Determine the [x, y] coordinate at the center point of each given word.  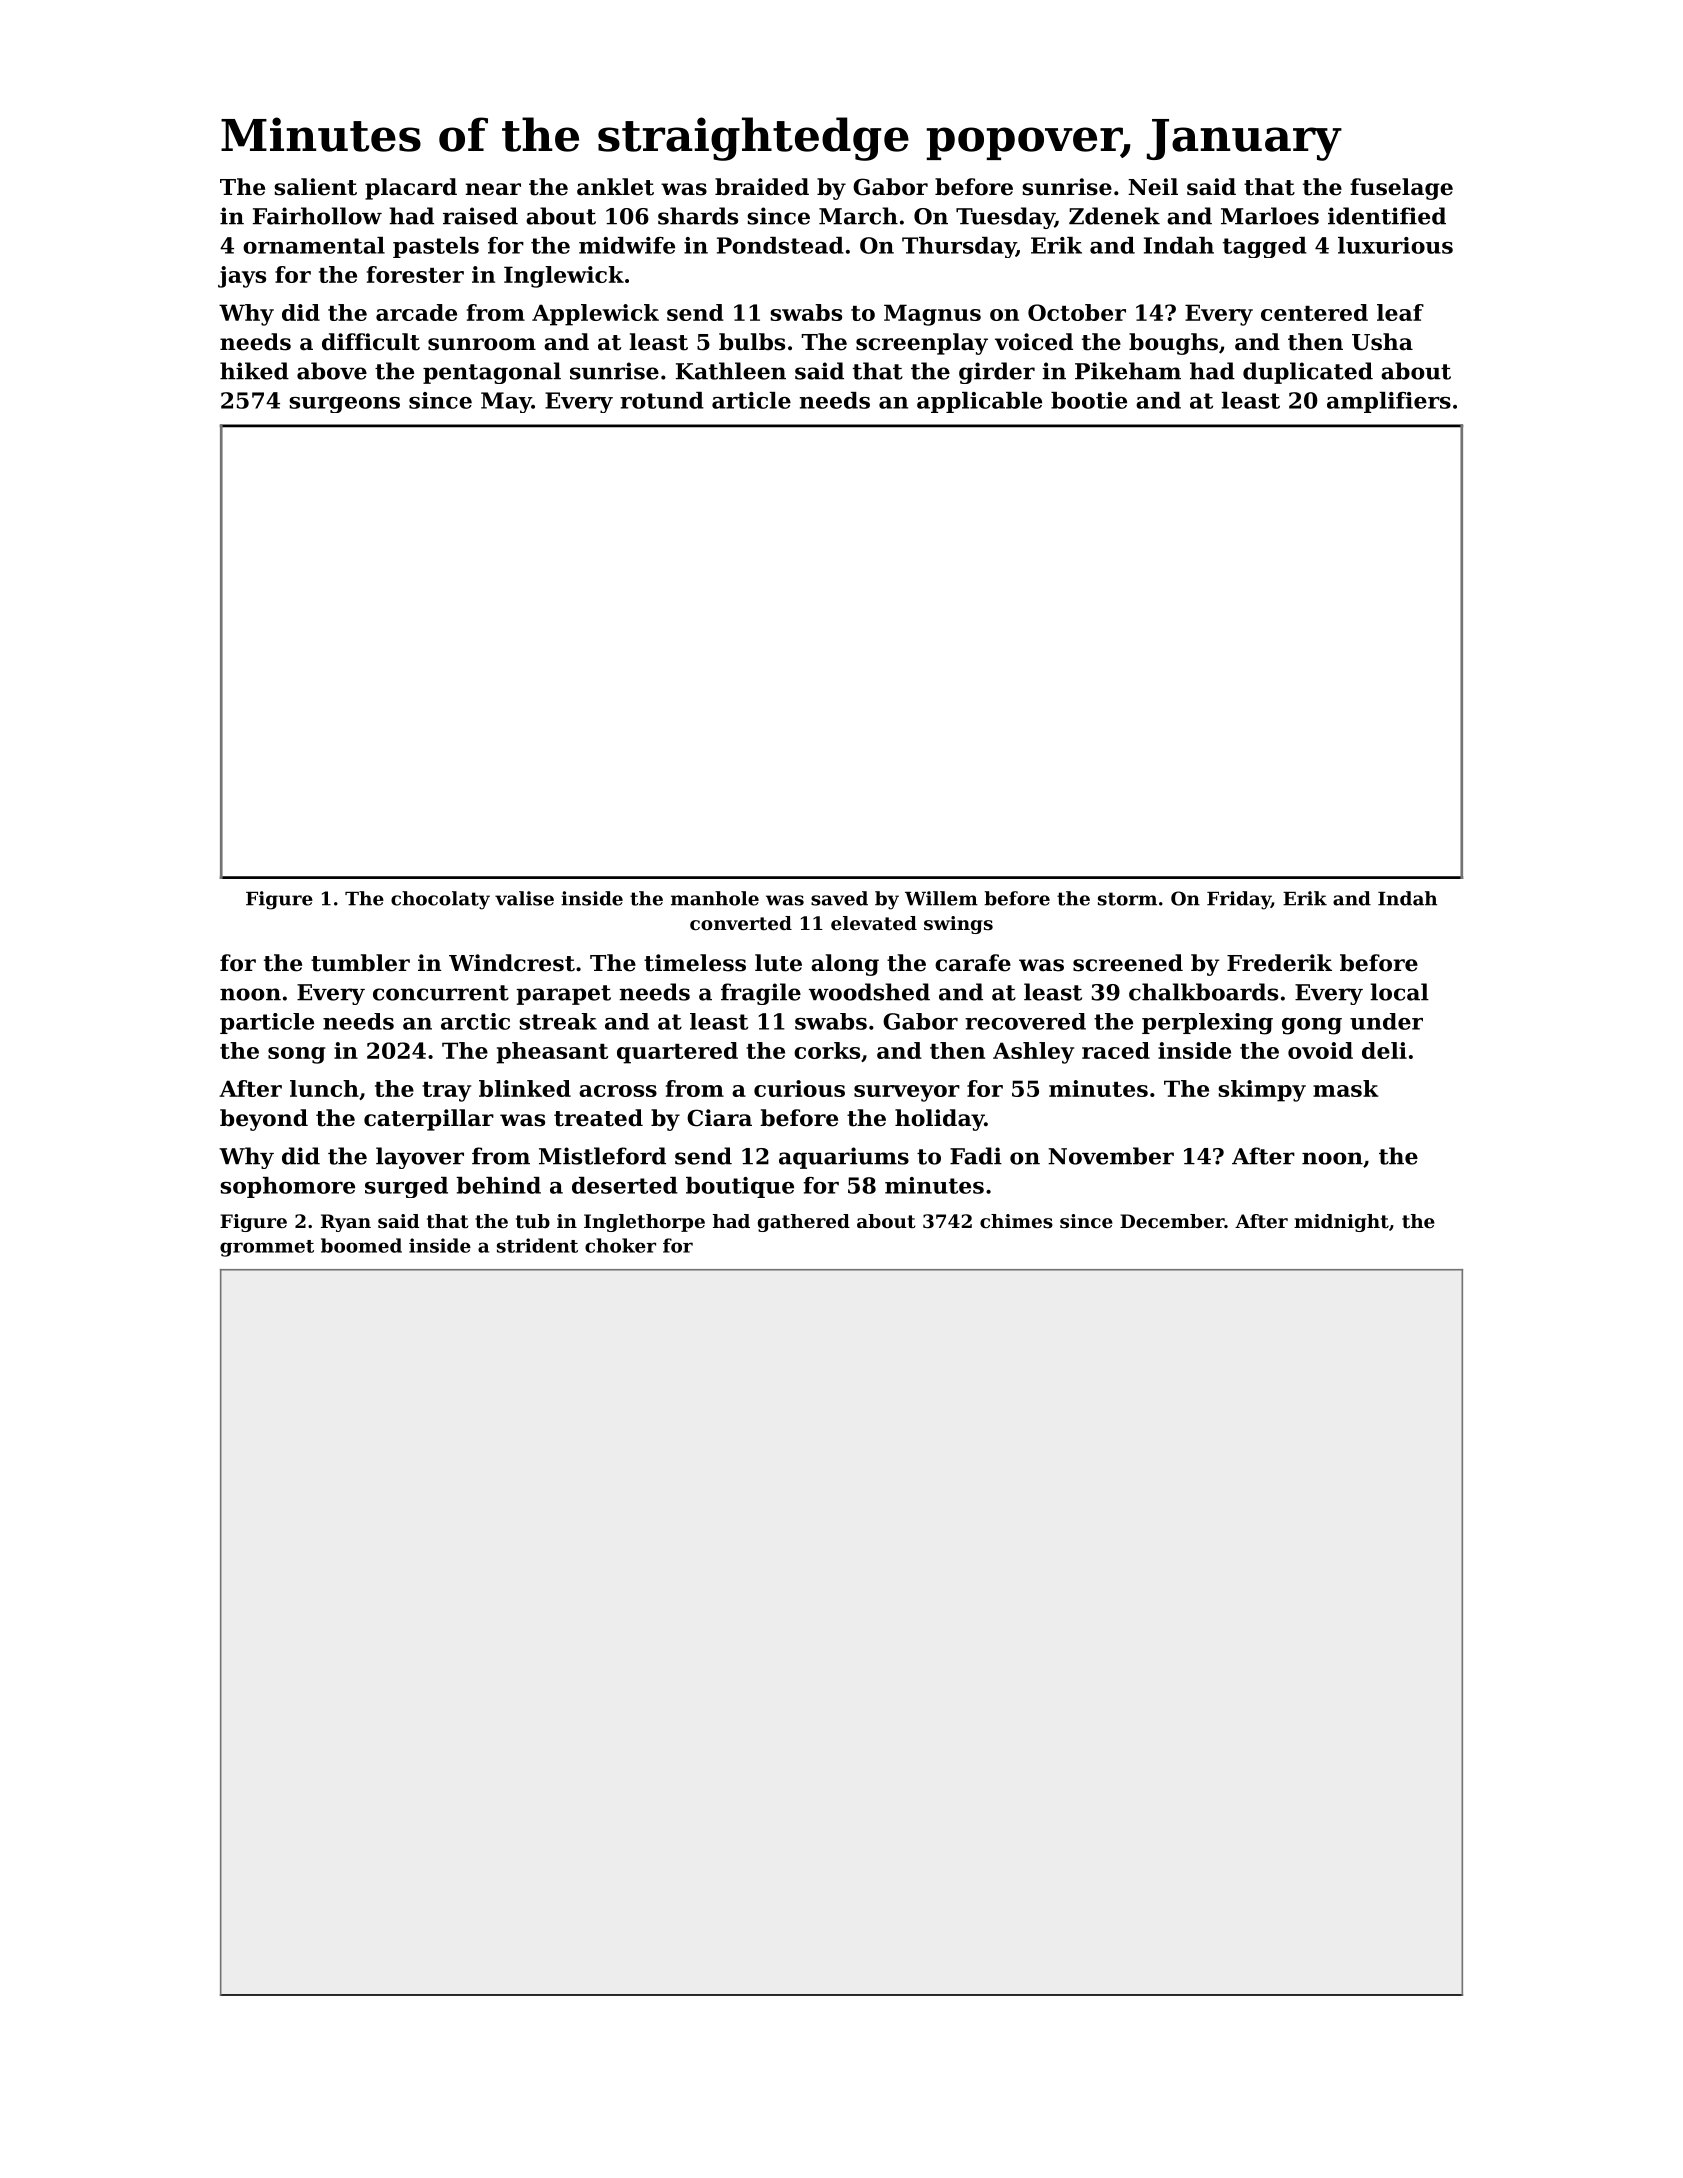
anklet [615, 187]
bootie [1089, 400]
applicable [979, 402]
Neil [1153, 187]
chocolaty [440, 900]
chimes [1016, 1221]
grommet [267, 1248]
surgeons [344, 405]
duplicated [1308, 373]
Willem [941, 898]
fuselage [1401, 189]
